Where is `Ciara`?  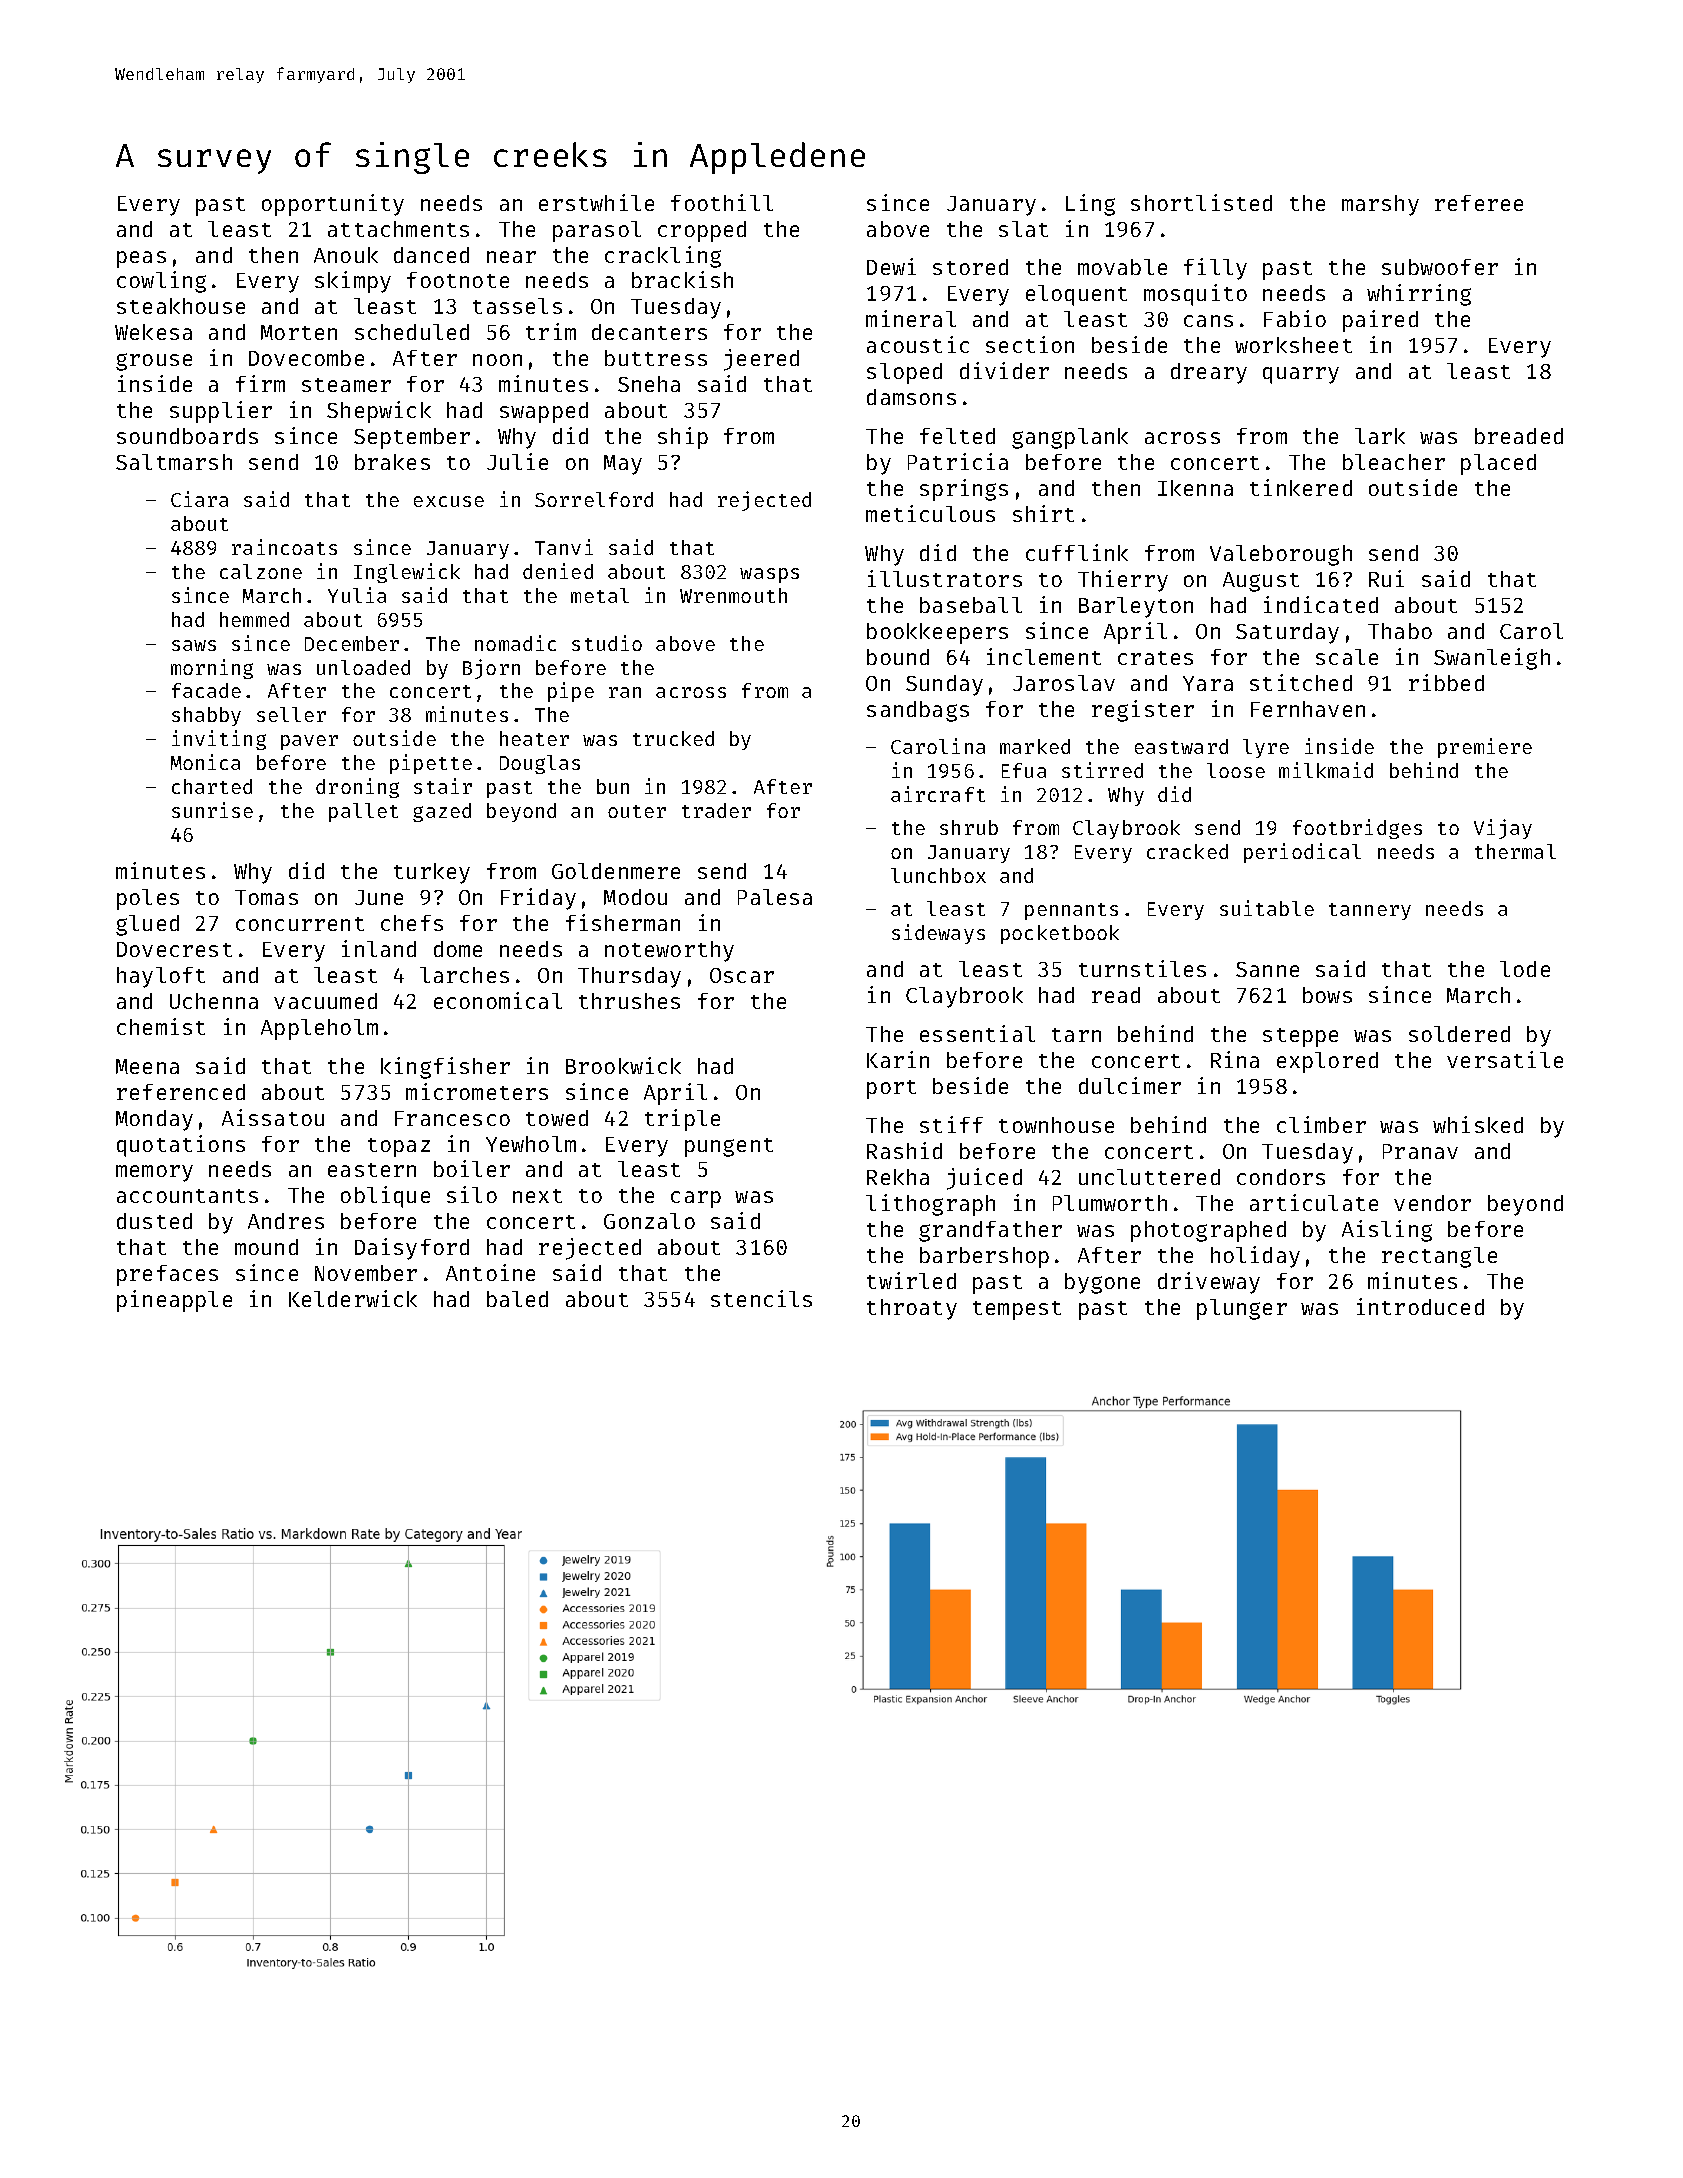 Ciara is located at coordinates (199, 499).
